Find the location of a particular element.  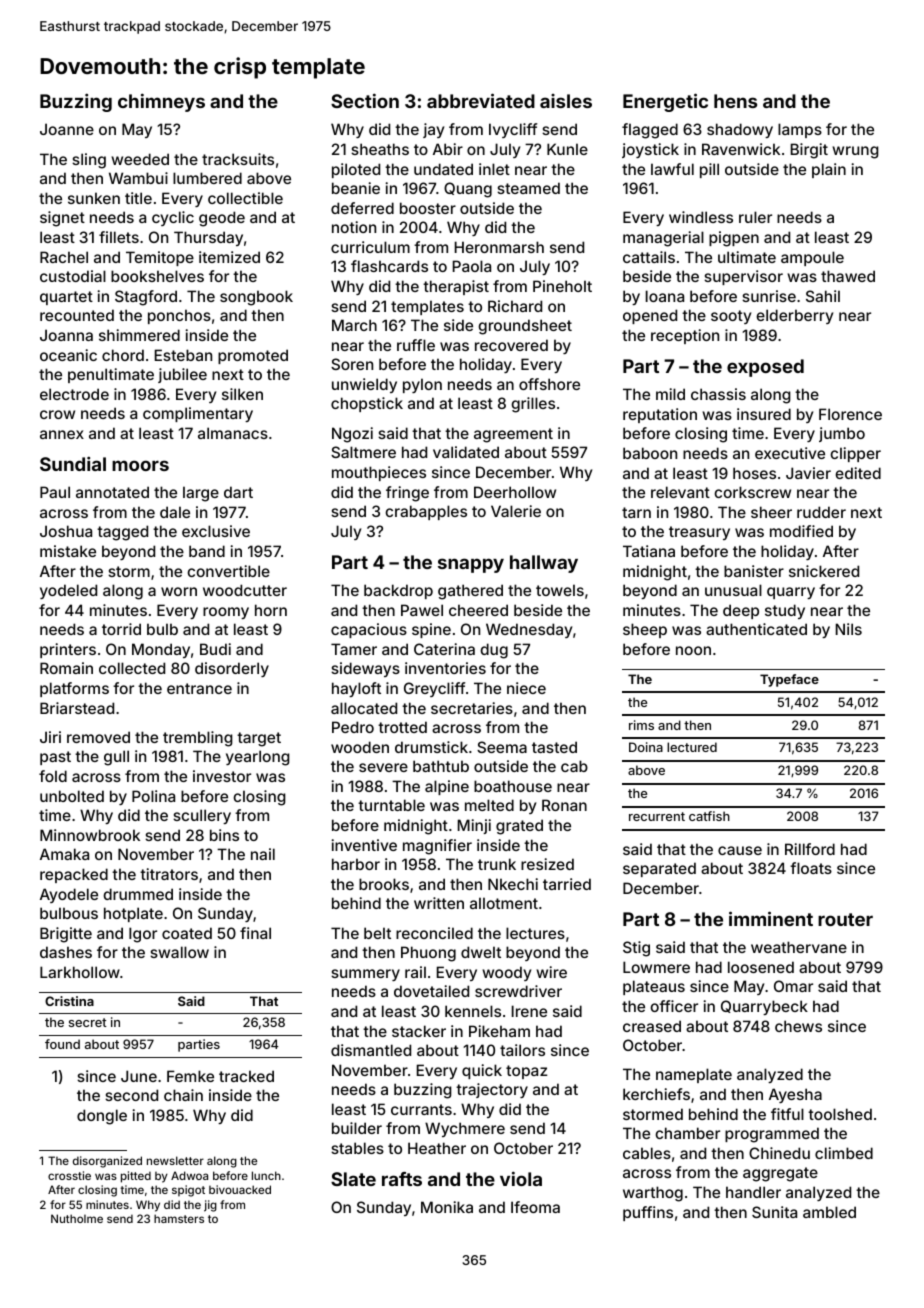

therapist is located at coordinates (456, 287).
